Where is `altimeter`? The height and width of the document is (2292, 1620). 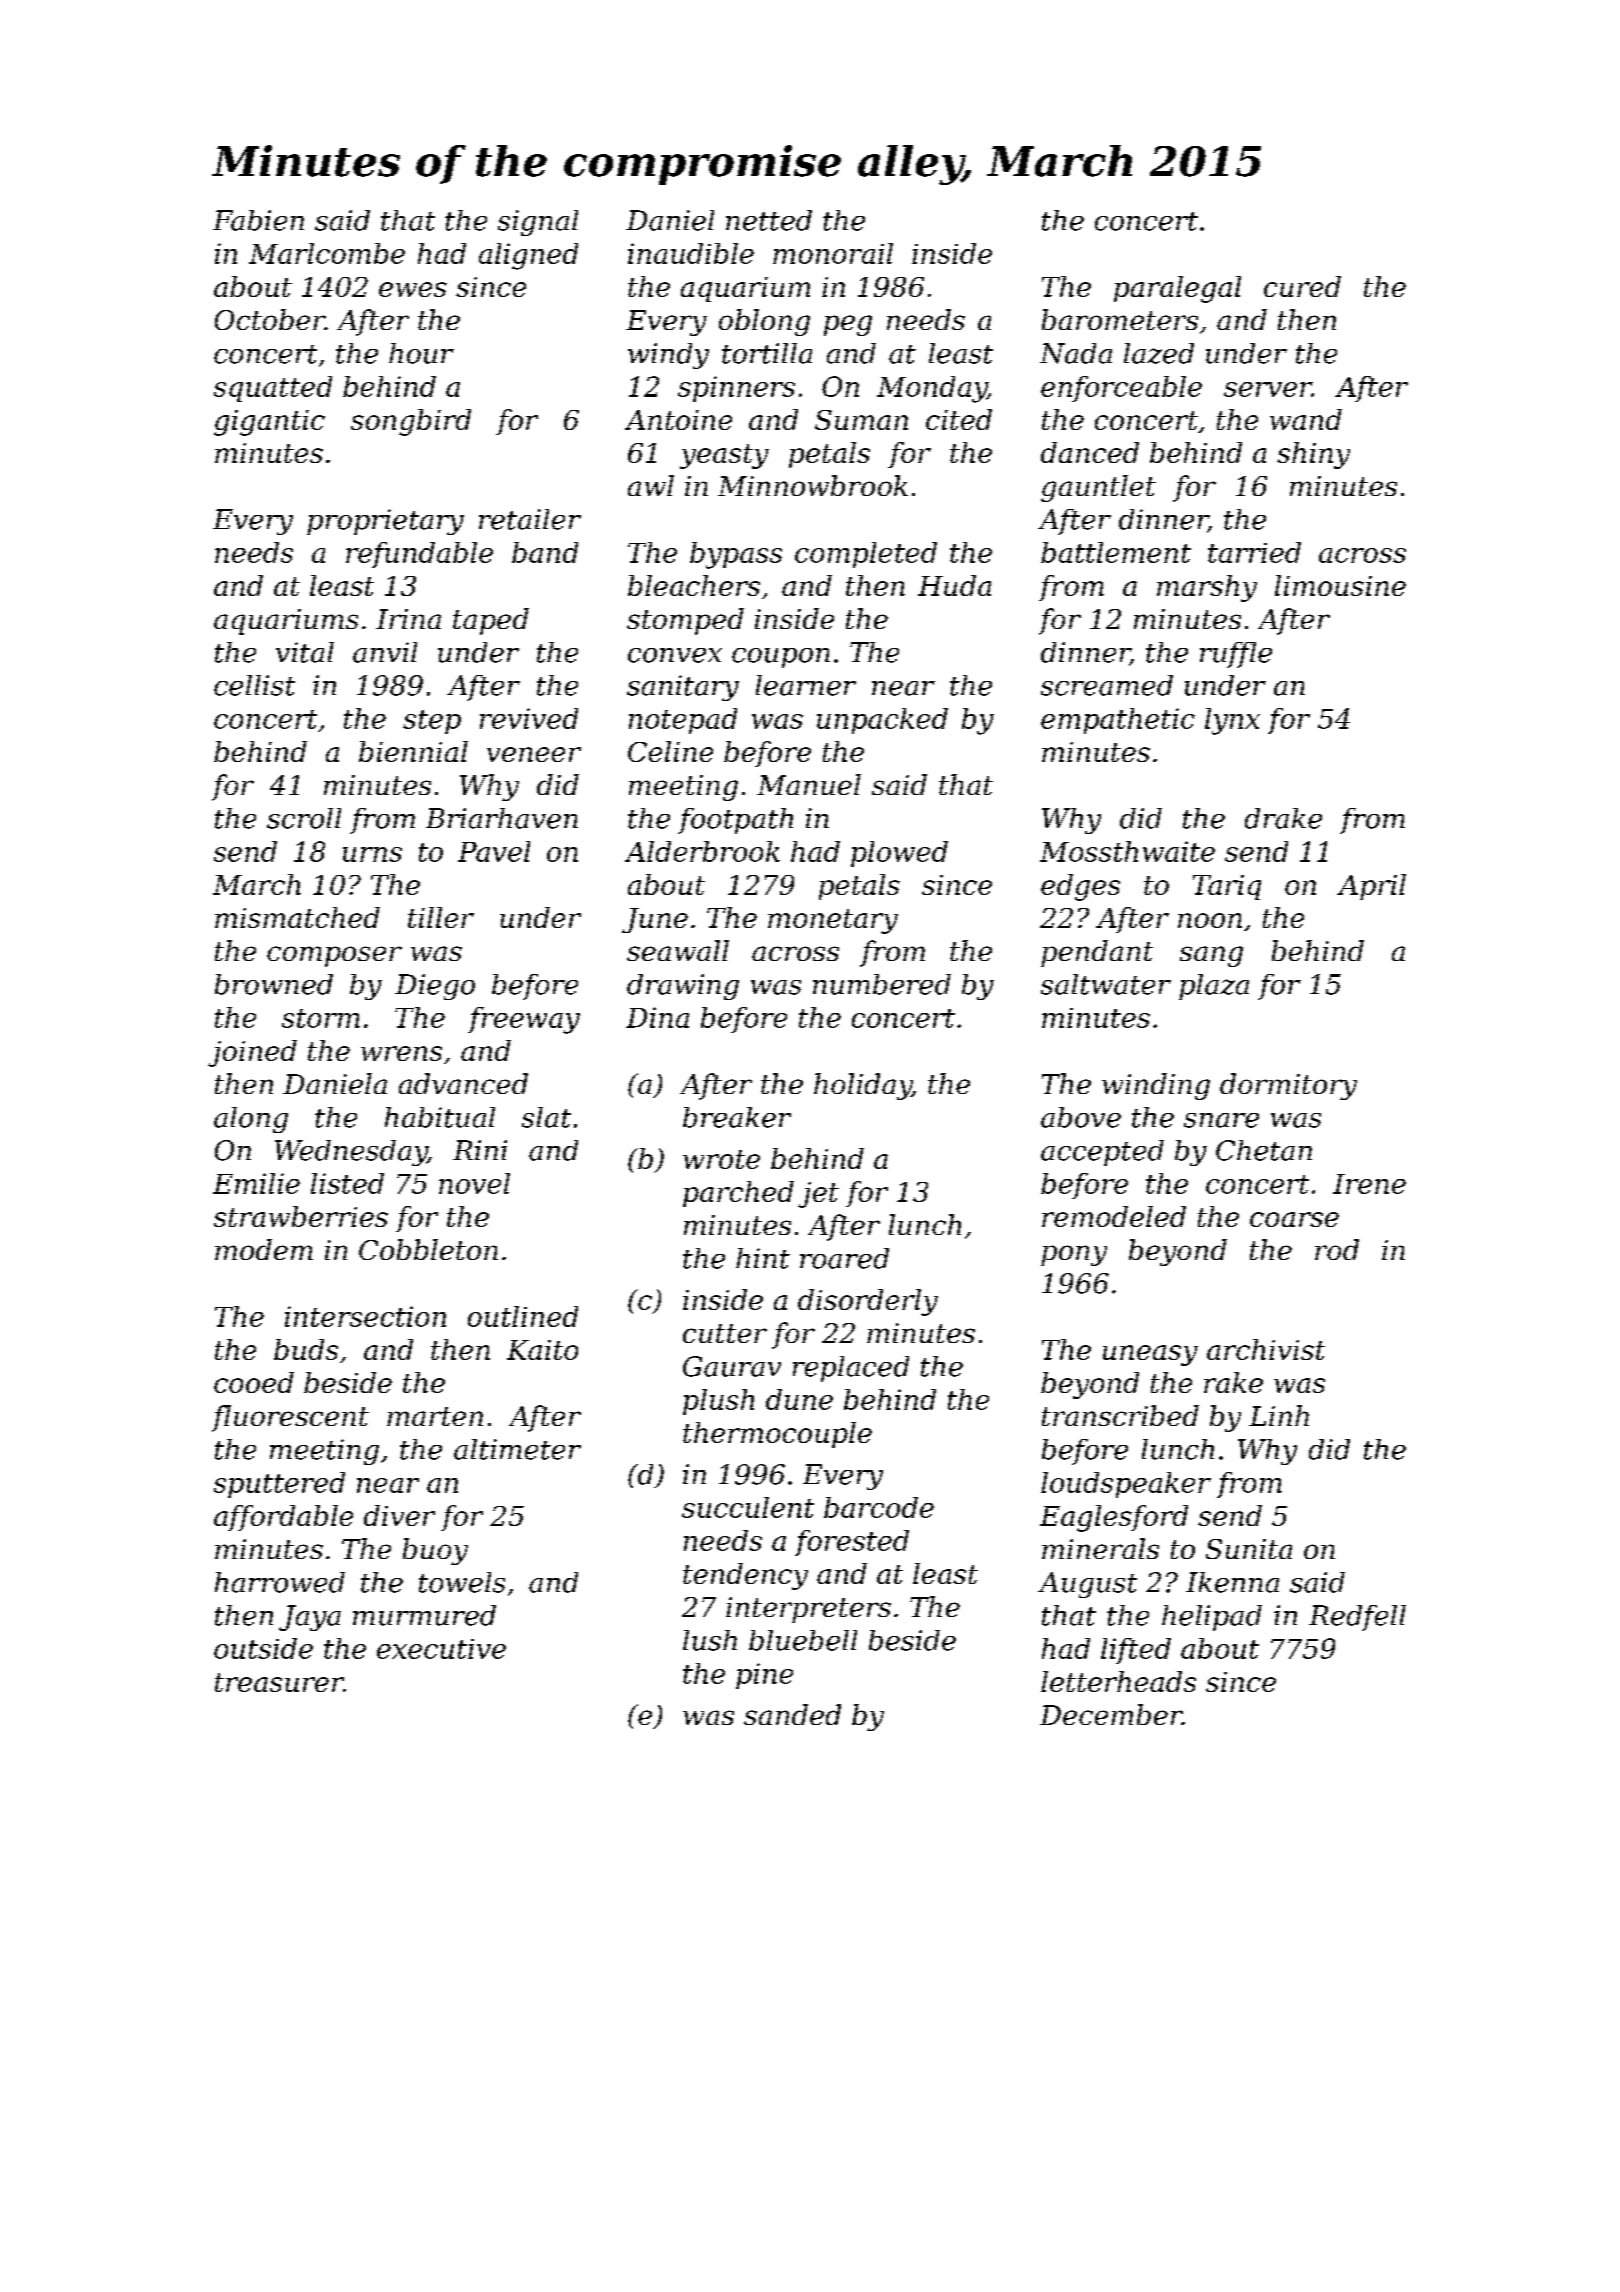
altimeter is located at coordinates (517, 1449).
